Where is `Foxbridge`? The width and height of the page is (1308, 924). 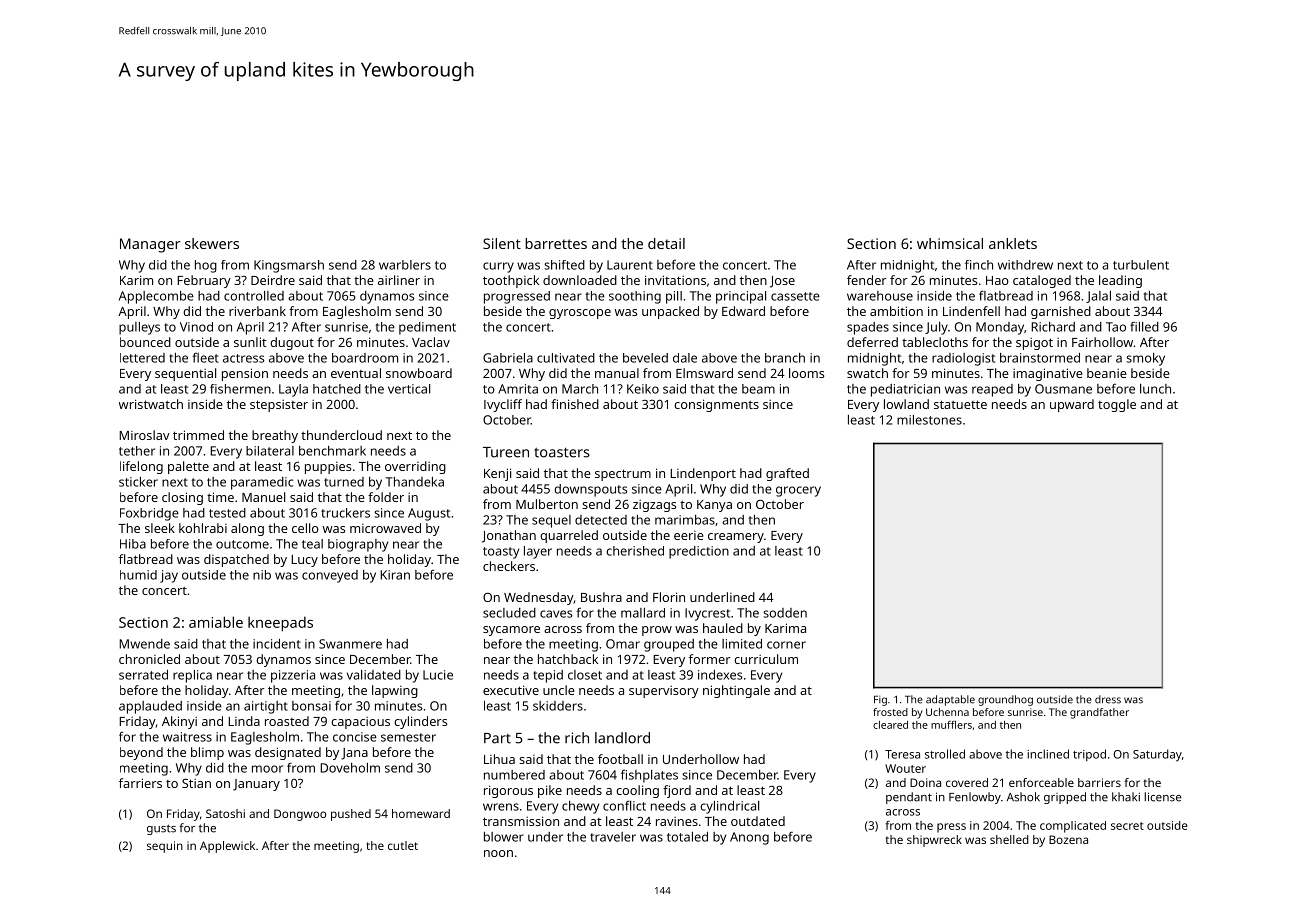
Foxbridge is located at coordinates (149, 514).
